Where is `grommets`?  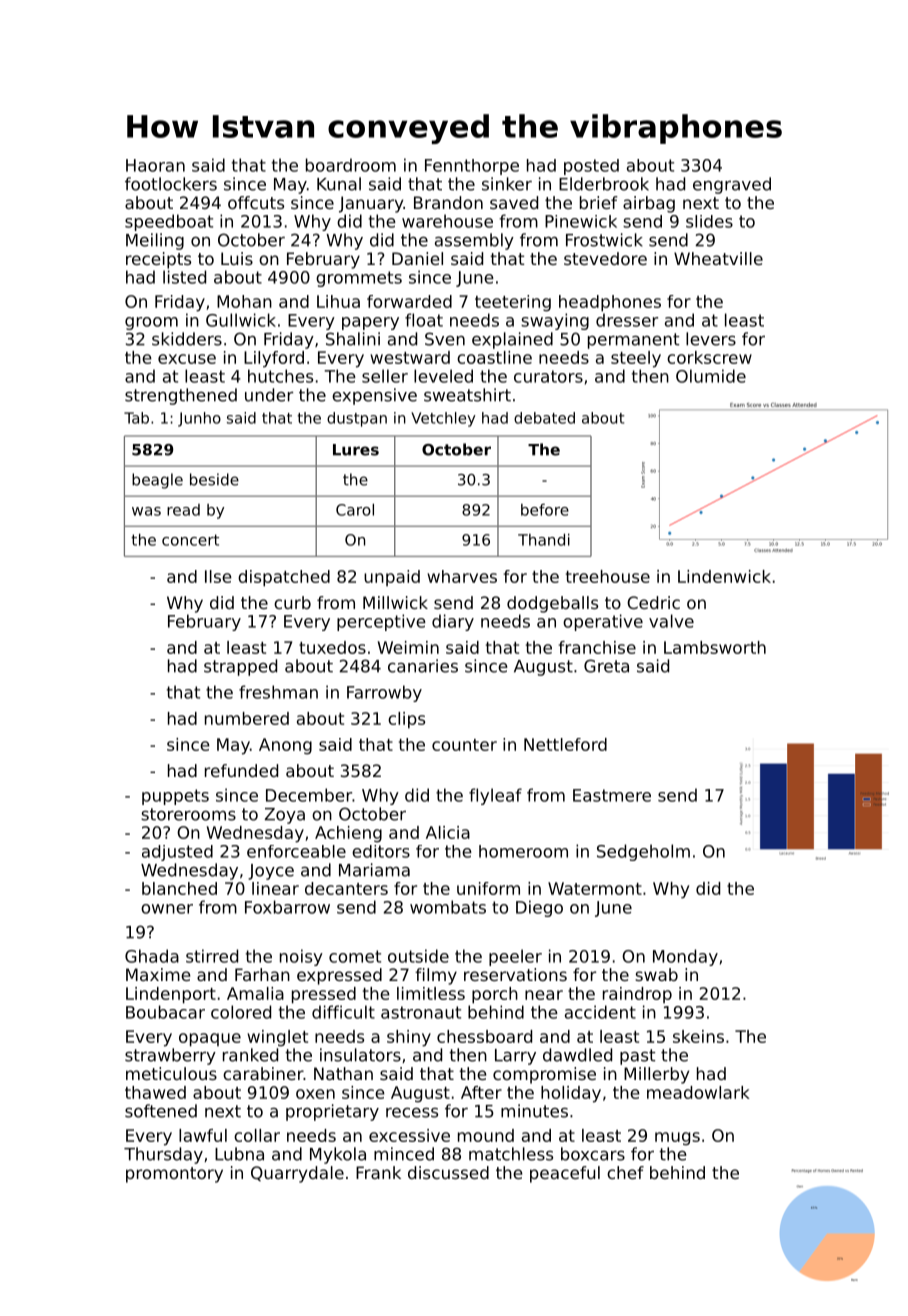
grommets is located at coordinates (359, 279).
